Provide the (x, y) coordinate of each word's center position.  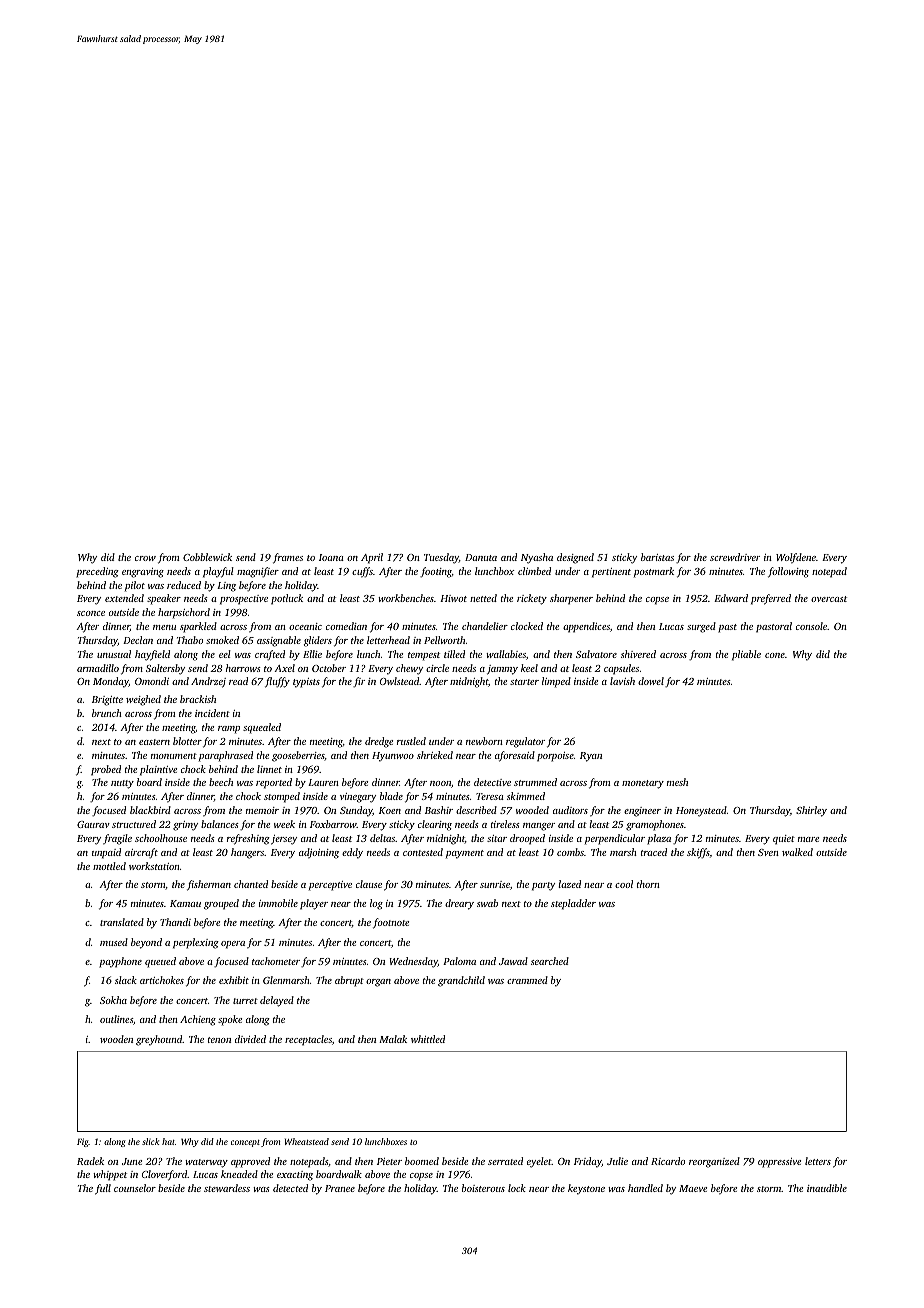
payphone (120, 962)
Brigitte (107, 701)
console (811, 626)
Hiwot (453, 598)
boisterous (483, 1188)
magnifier (258, 572)
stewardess (227, 1188)
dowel (651, 681)
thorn (648, 884)
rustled (411, 741)
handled (645, 1188)
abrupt (349, 981)
